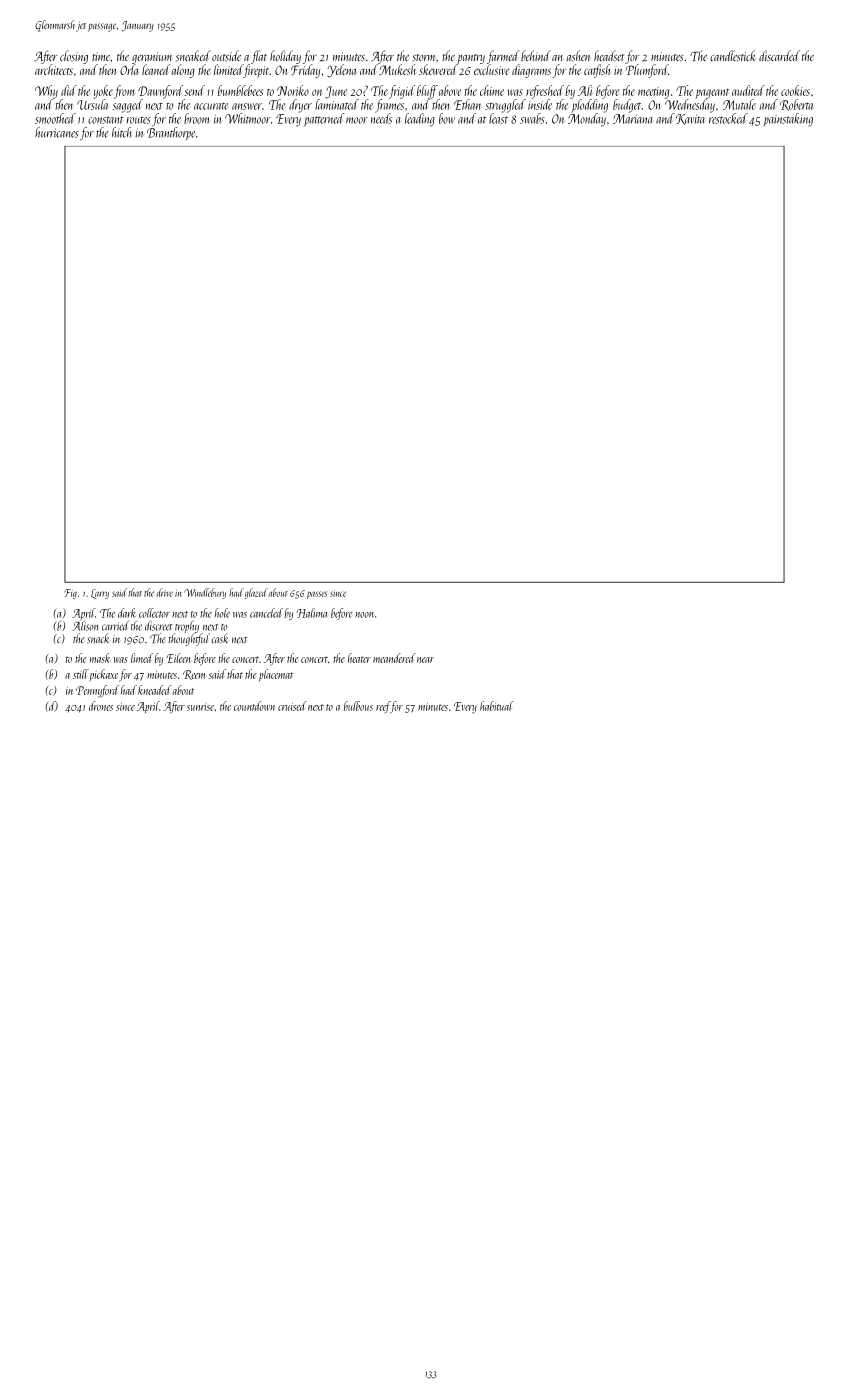  I want to click on refreshed, so click(545, 92).
